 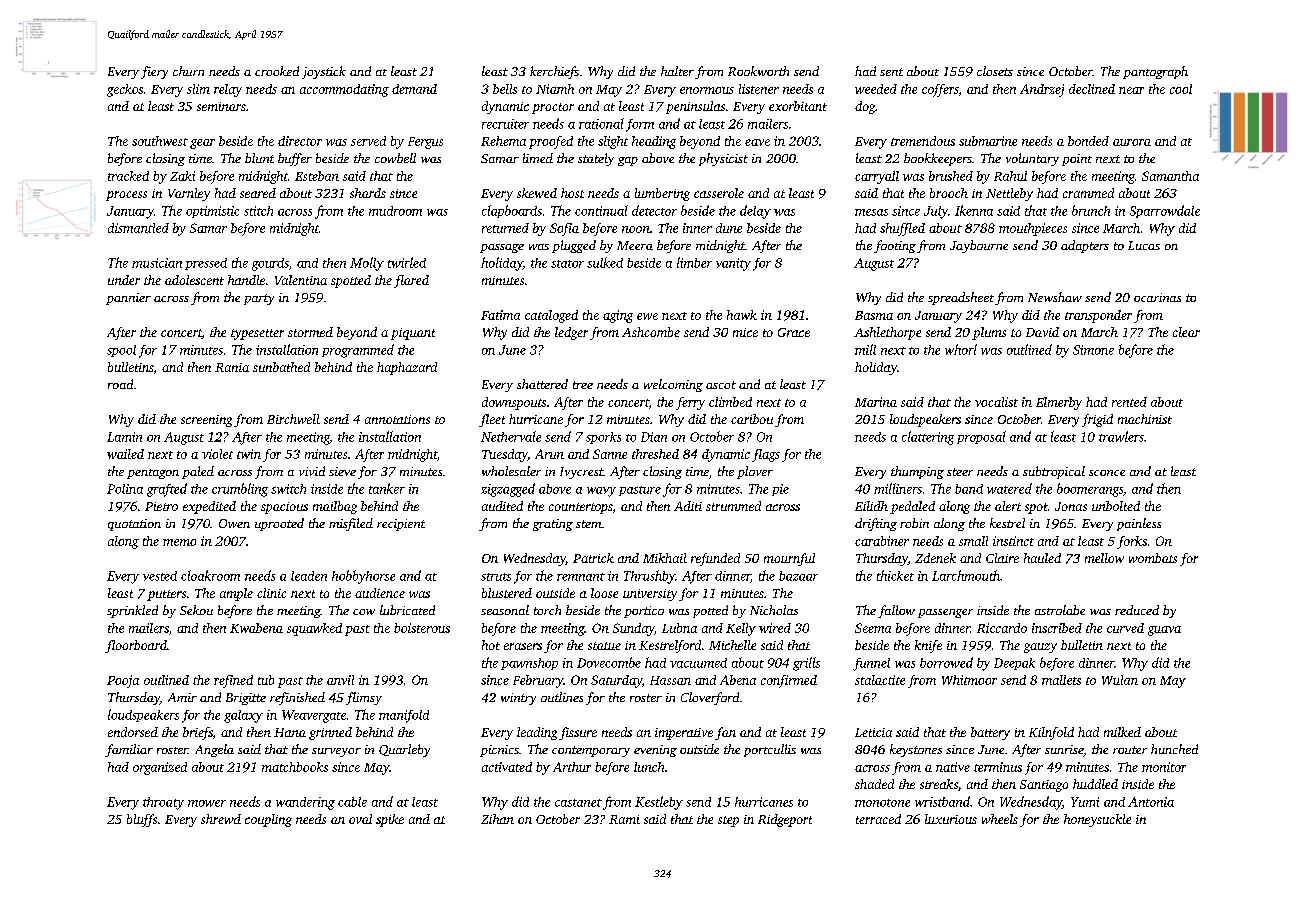 What do you see at coordinates (344, 90) in the image?
I see `accommodating` at bounding box center [344, 90].
